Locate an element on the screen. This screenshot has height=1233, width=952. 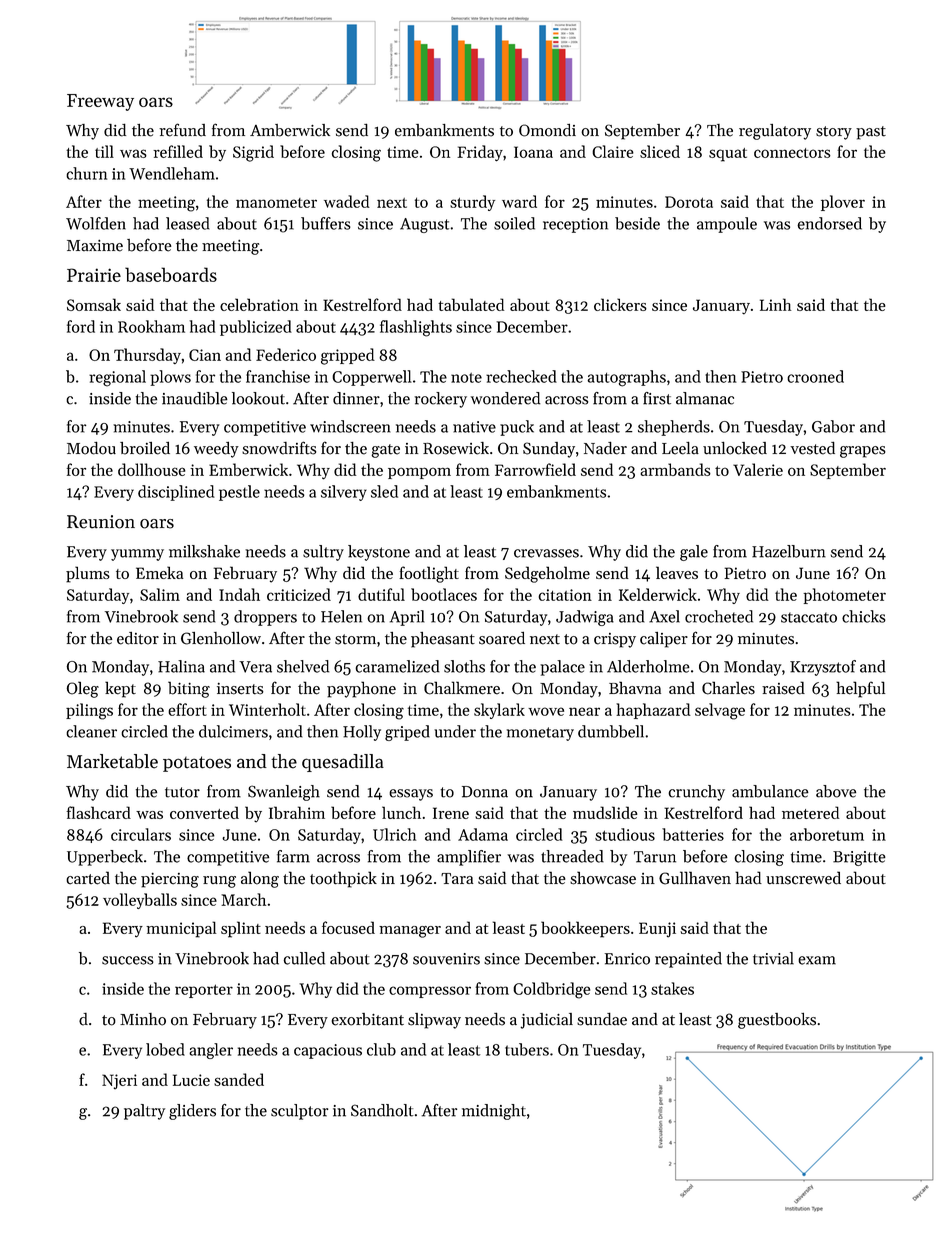
milkshake is located at coordinates (204, 551).
